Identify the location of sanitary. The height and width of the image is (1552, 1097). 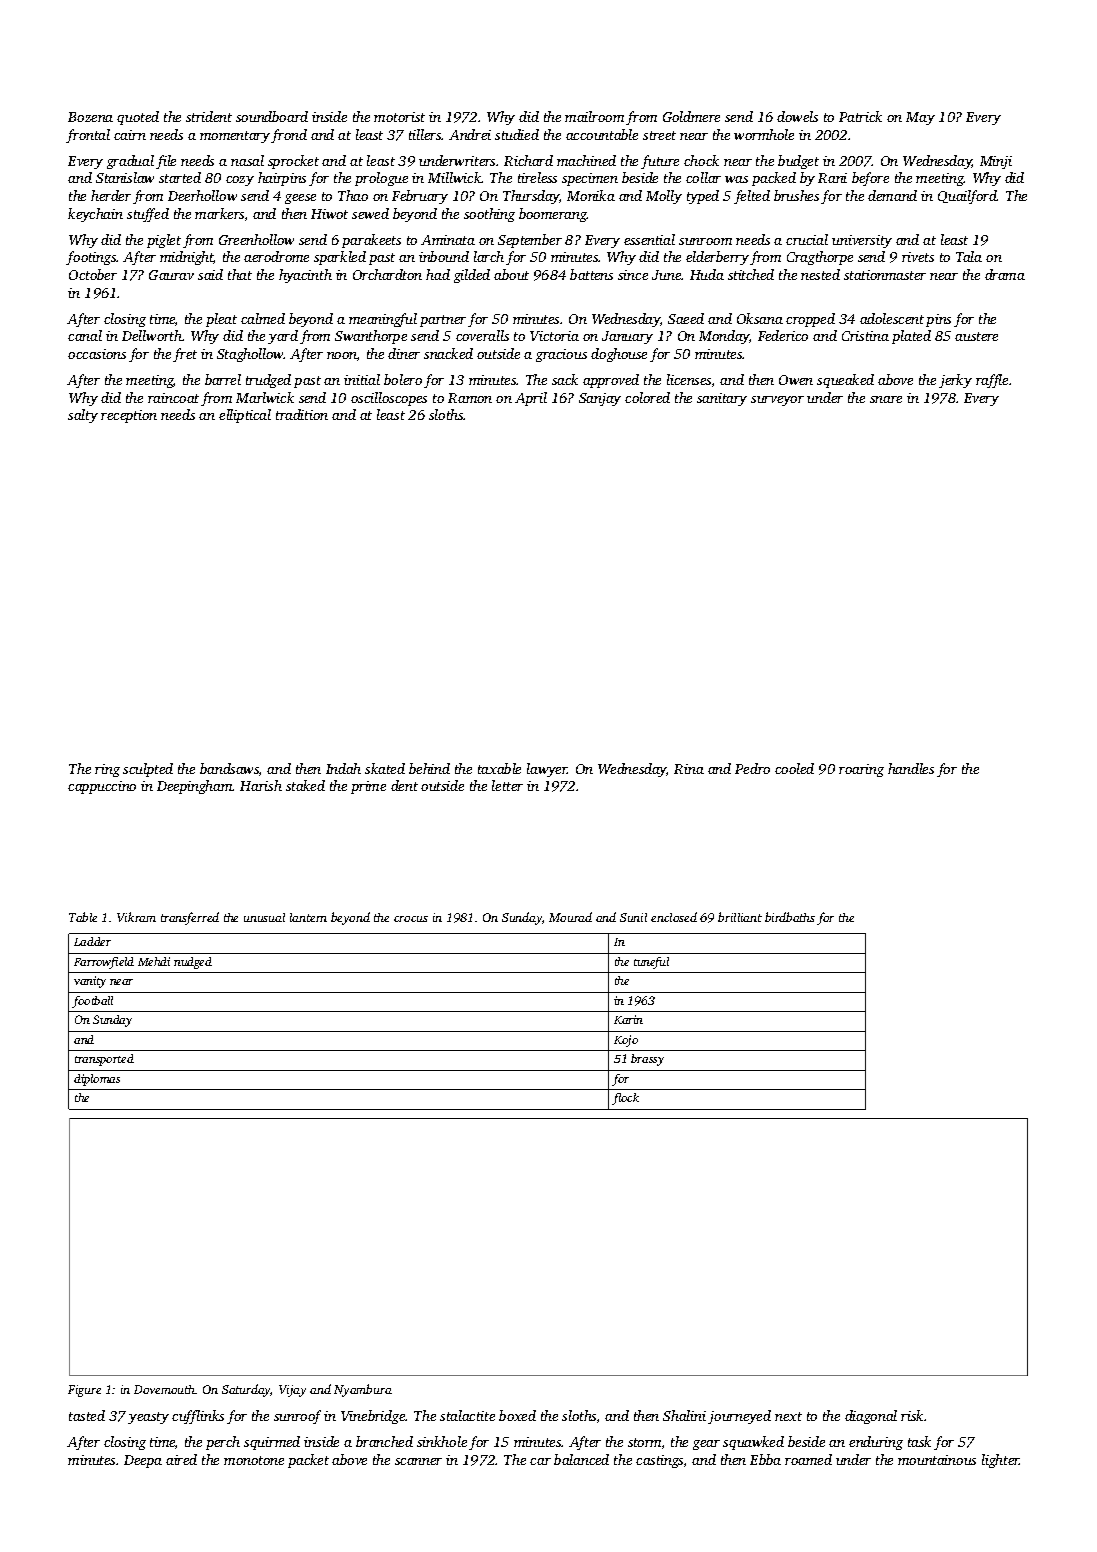
(722, 399).
